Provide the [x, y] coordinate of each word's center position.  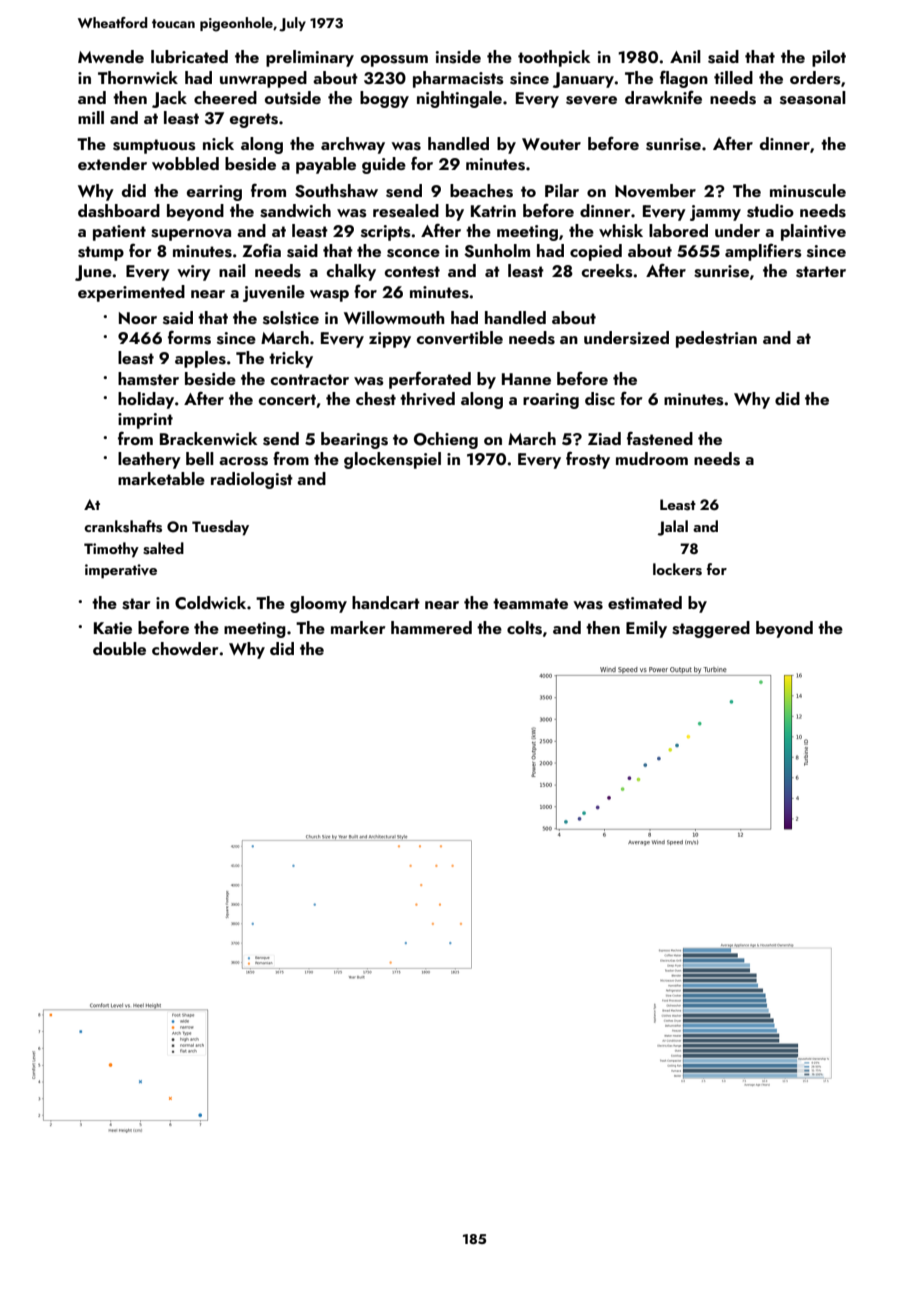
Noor [138, 318]
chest [376, 399]
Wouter [551, 144]
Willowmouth [394, 317]
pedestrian [716, 339]
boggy [384, 99]
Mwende [111, 56]
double [119, 648]
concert [287, 399]
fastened [660, 438]
